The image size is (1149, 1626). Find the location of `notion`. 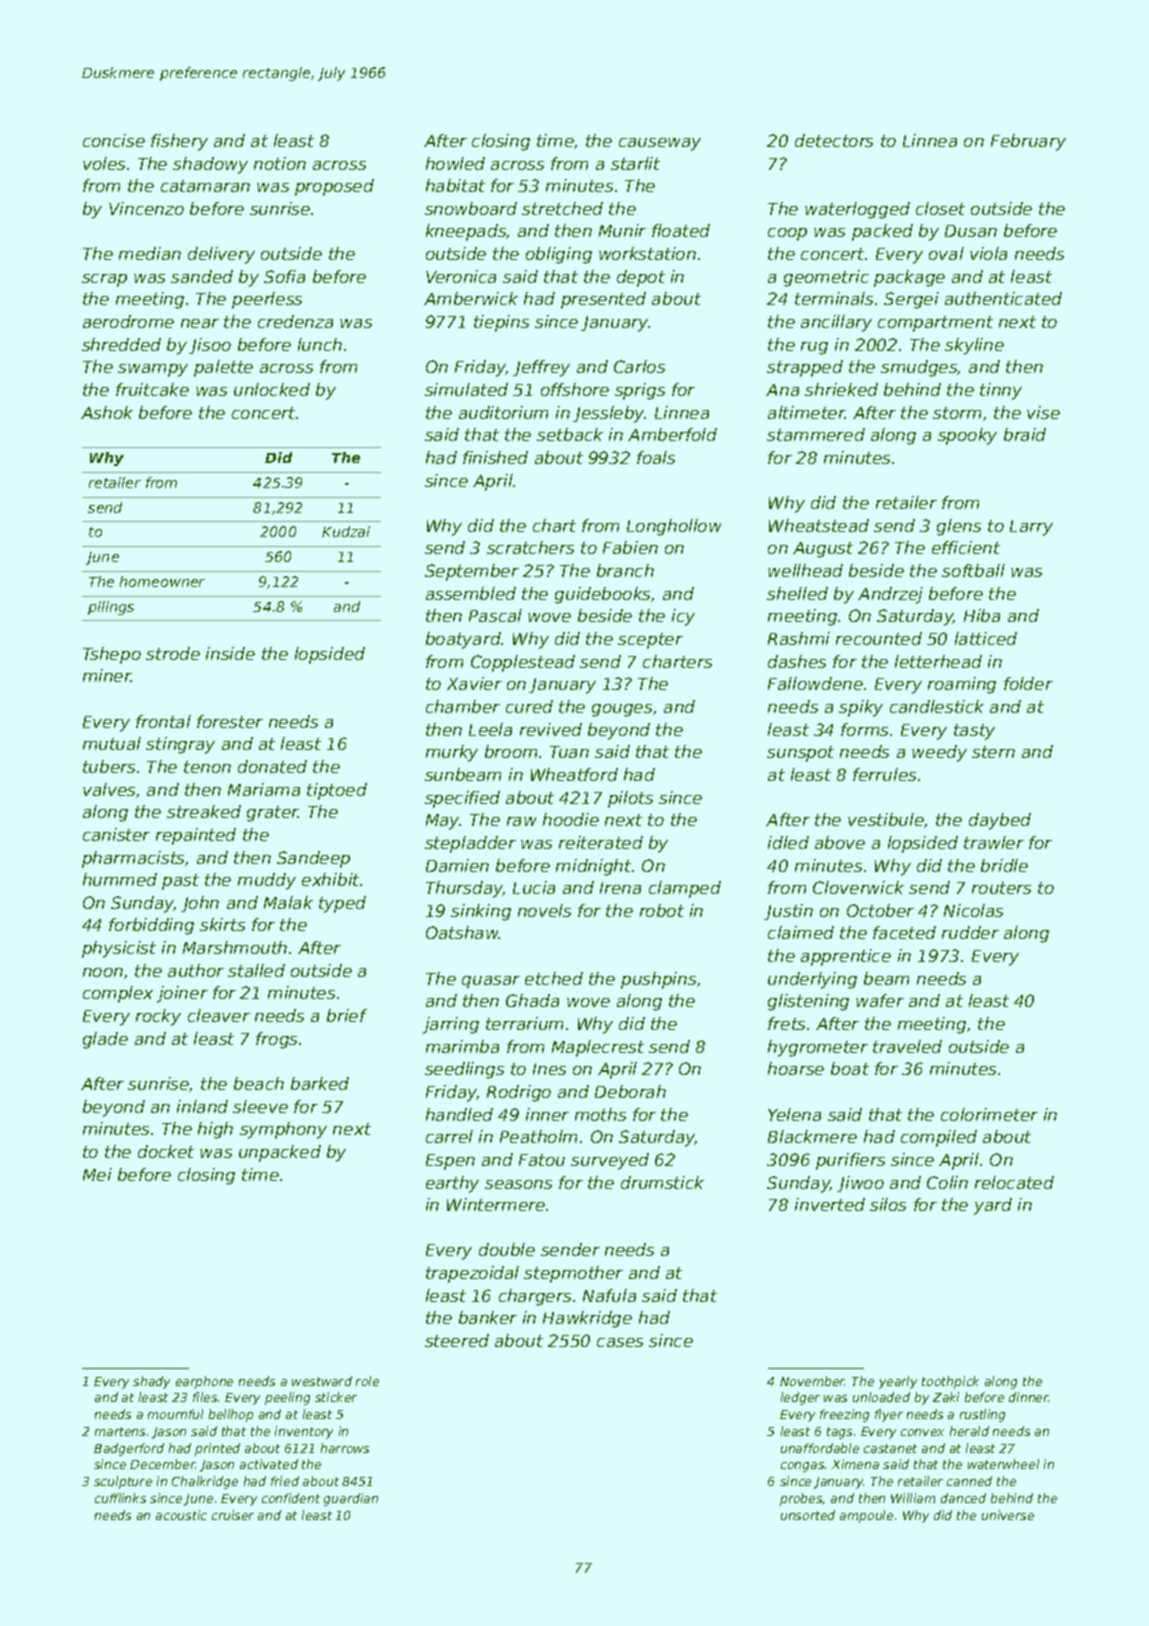

notion is located at coordinates (280, 163).
